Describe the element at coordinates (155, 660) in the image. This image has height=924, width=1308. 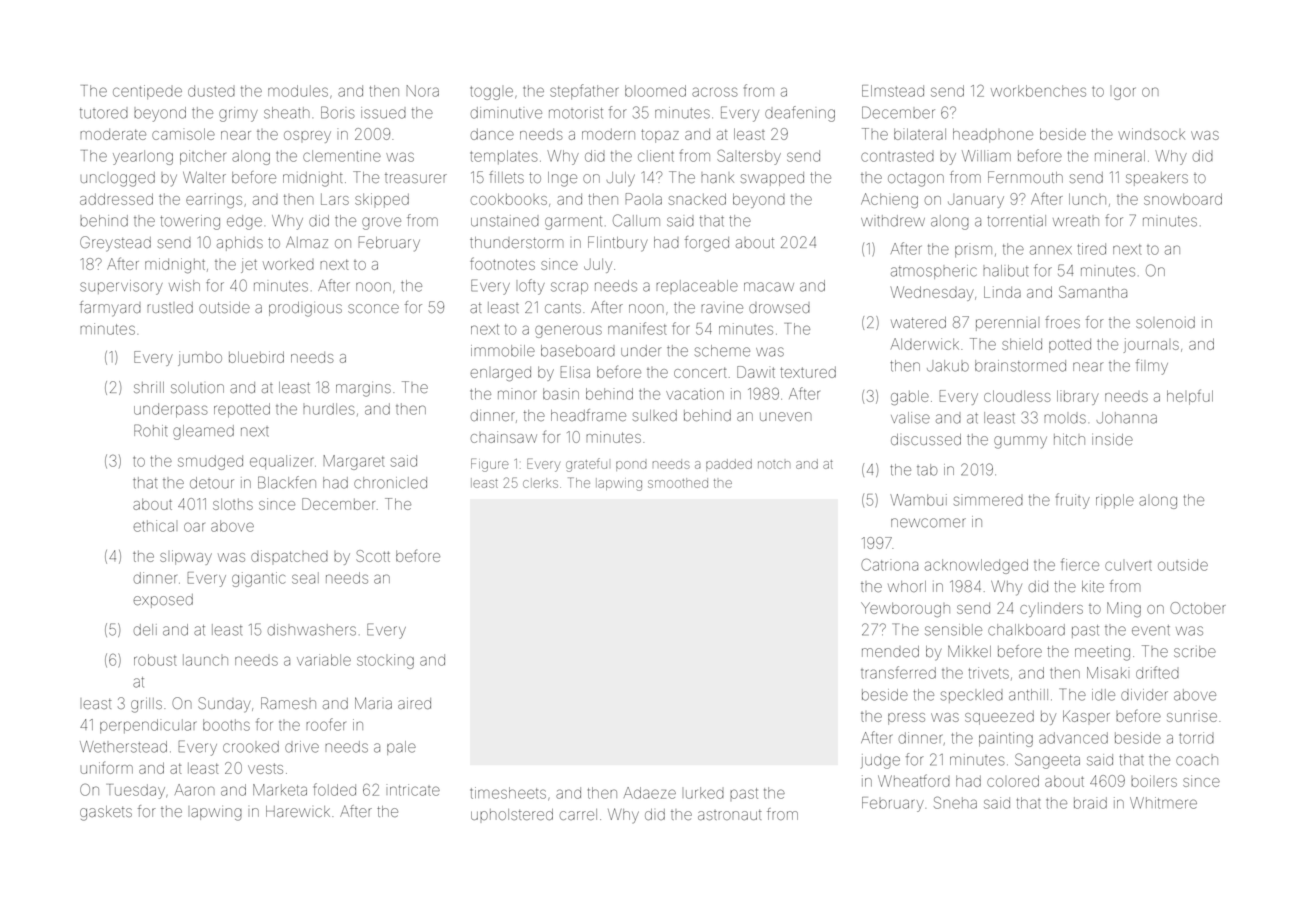
I see `robust` at that location.
